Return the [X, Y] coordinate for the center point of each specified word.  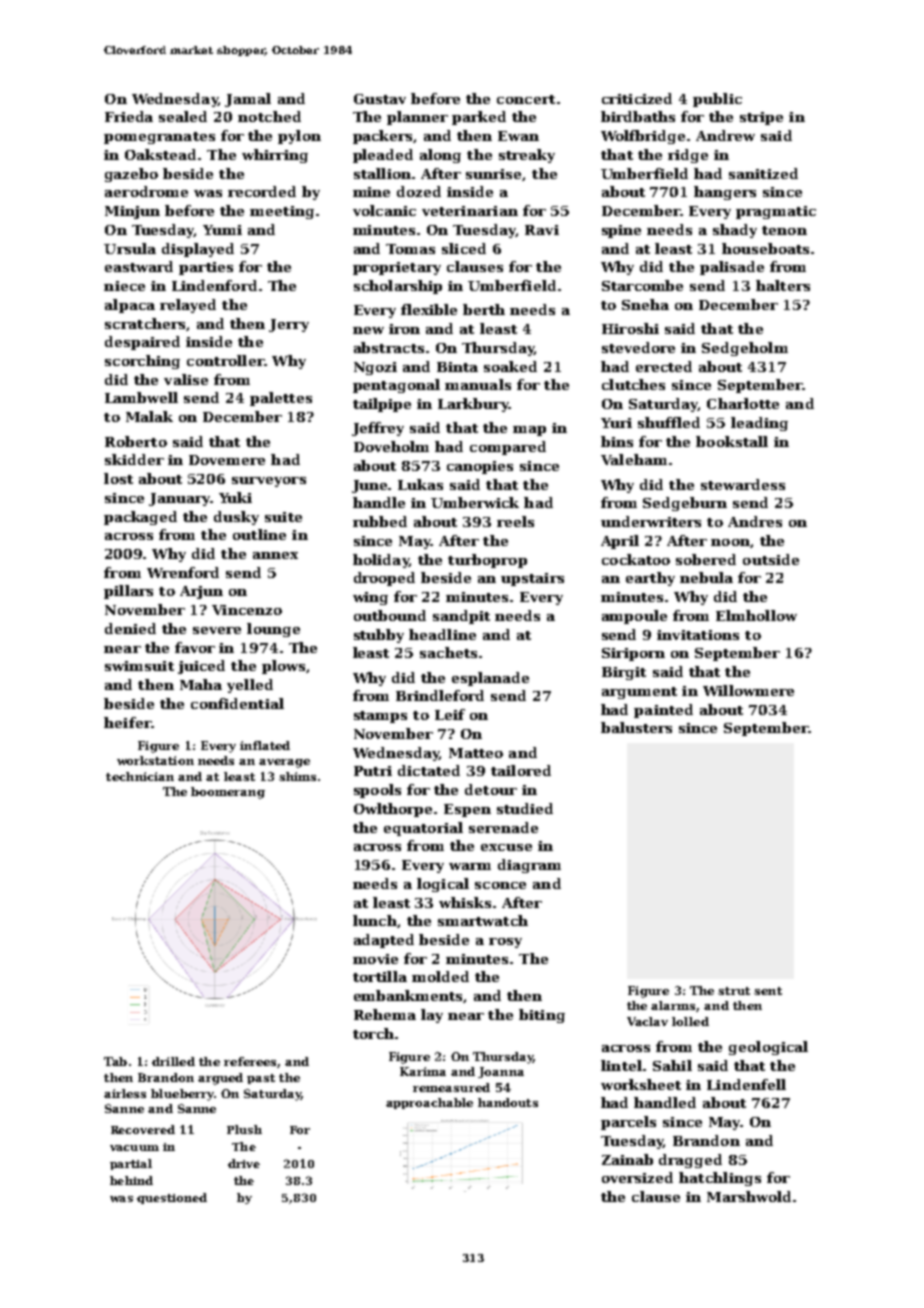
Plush [244, 1129]
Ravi [542, 230]
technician [140, 776]
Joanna [501, 1072]
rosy [505, 943]
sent [768, 991]
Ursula [130, 248]
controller [225, 360]
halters [783, 285]
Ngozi [375, 368]
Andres [755, 521]
